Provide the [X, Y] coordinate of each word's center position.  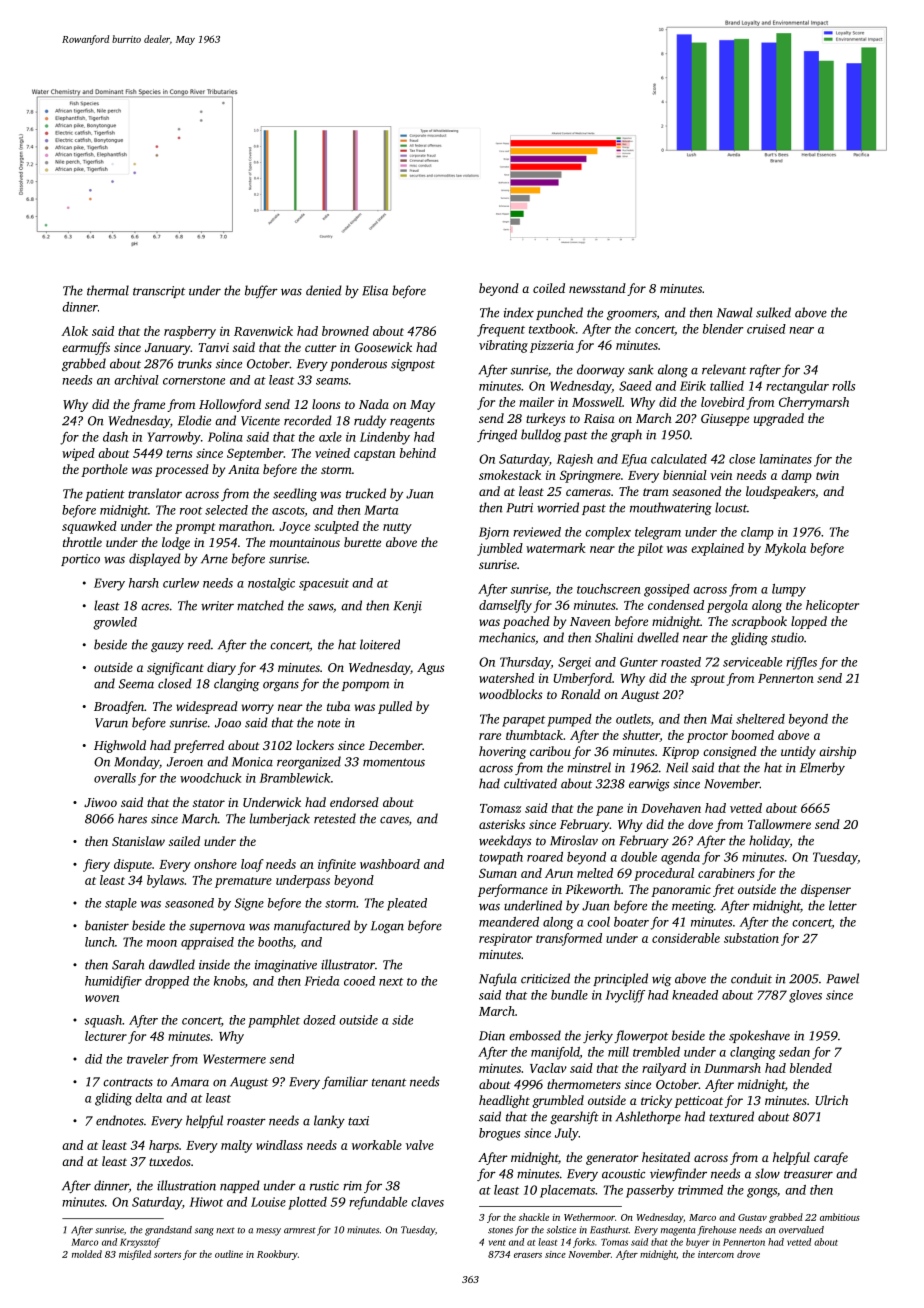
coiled [549, 288]
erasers [528, 1255]
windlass [279, 1145]
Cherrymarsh [814, 403]
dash [115, 437]
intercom [716, 1254]
